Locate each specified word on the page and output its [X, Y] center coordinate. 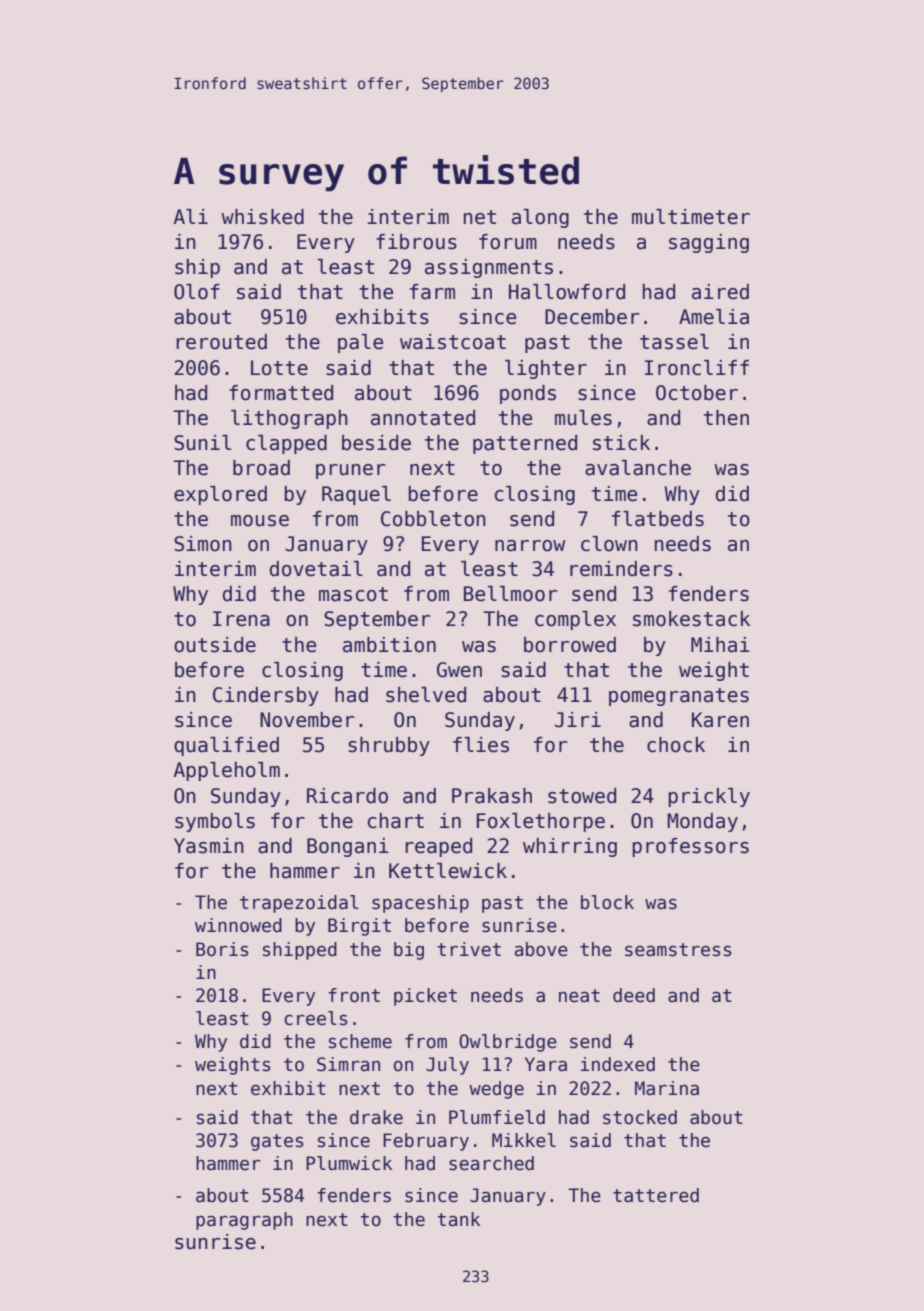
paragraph [244, 1221]
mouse [260, 521]
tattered [656, 1195]
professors [690, 847]
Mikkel [524, 1140]
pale [360, 343]
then [726, 418]
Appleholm [226, 771]
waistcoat [453, 342]
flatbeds [658, 519]
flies [481, 745]
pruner [351, 471]
